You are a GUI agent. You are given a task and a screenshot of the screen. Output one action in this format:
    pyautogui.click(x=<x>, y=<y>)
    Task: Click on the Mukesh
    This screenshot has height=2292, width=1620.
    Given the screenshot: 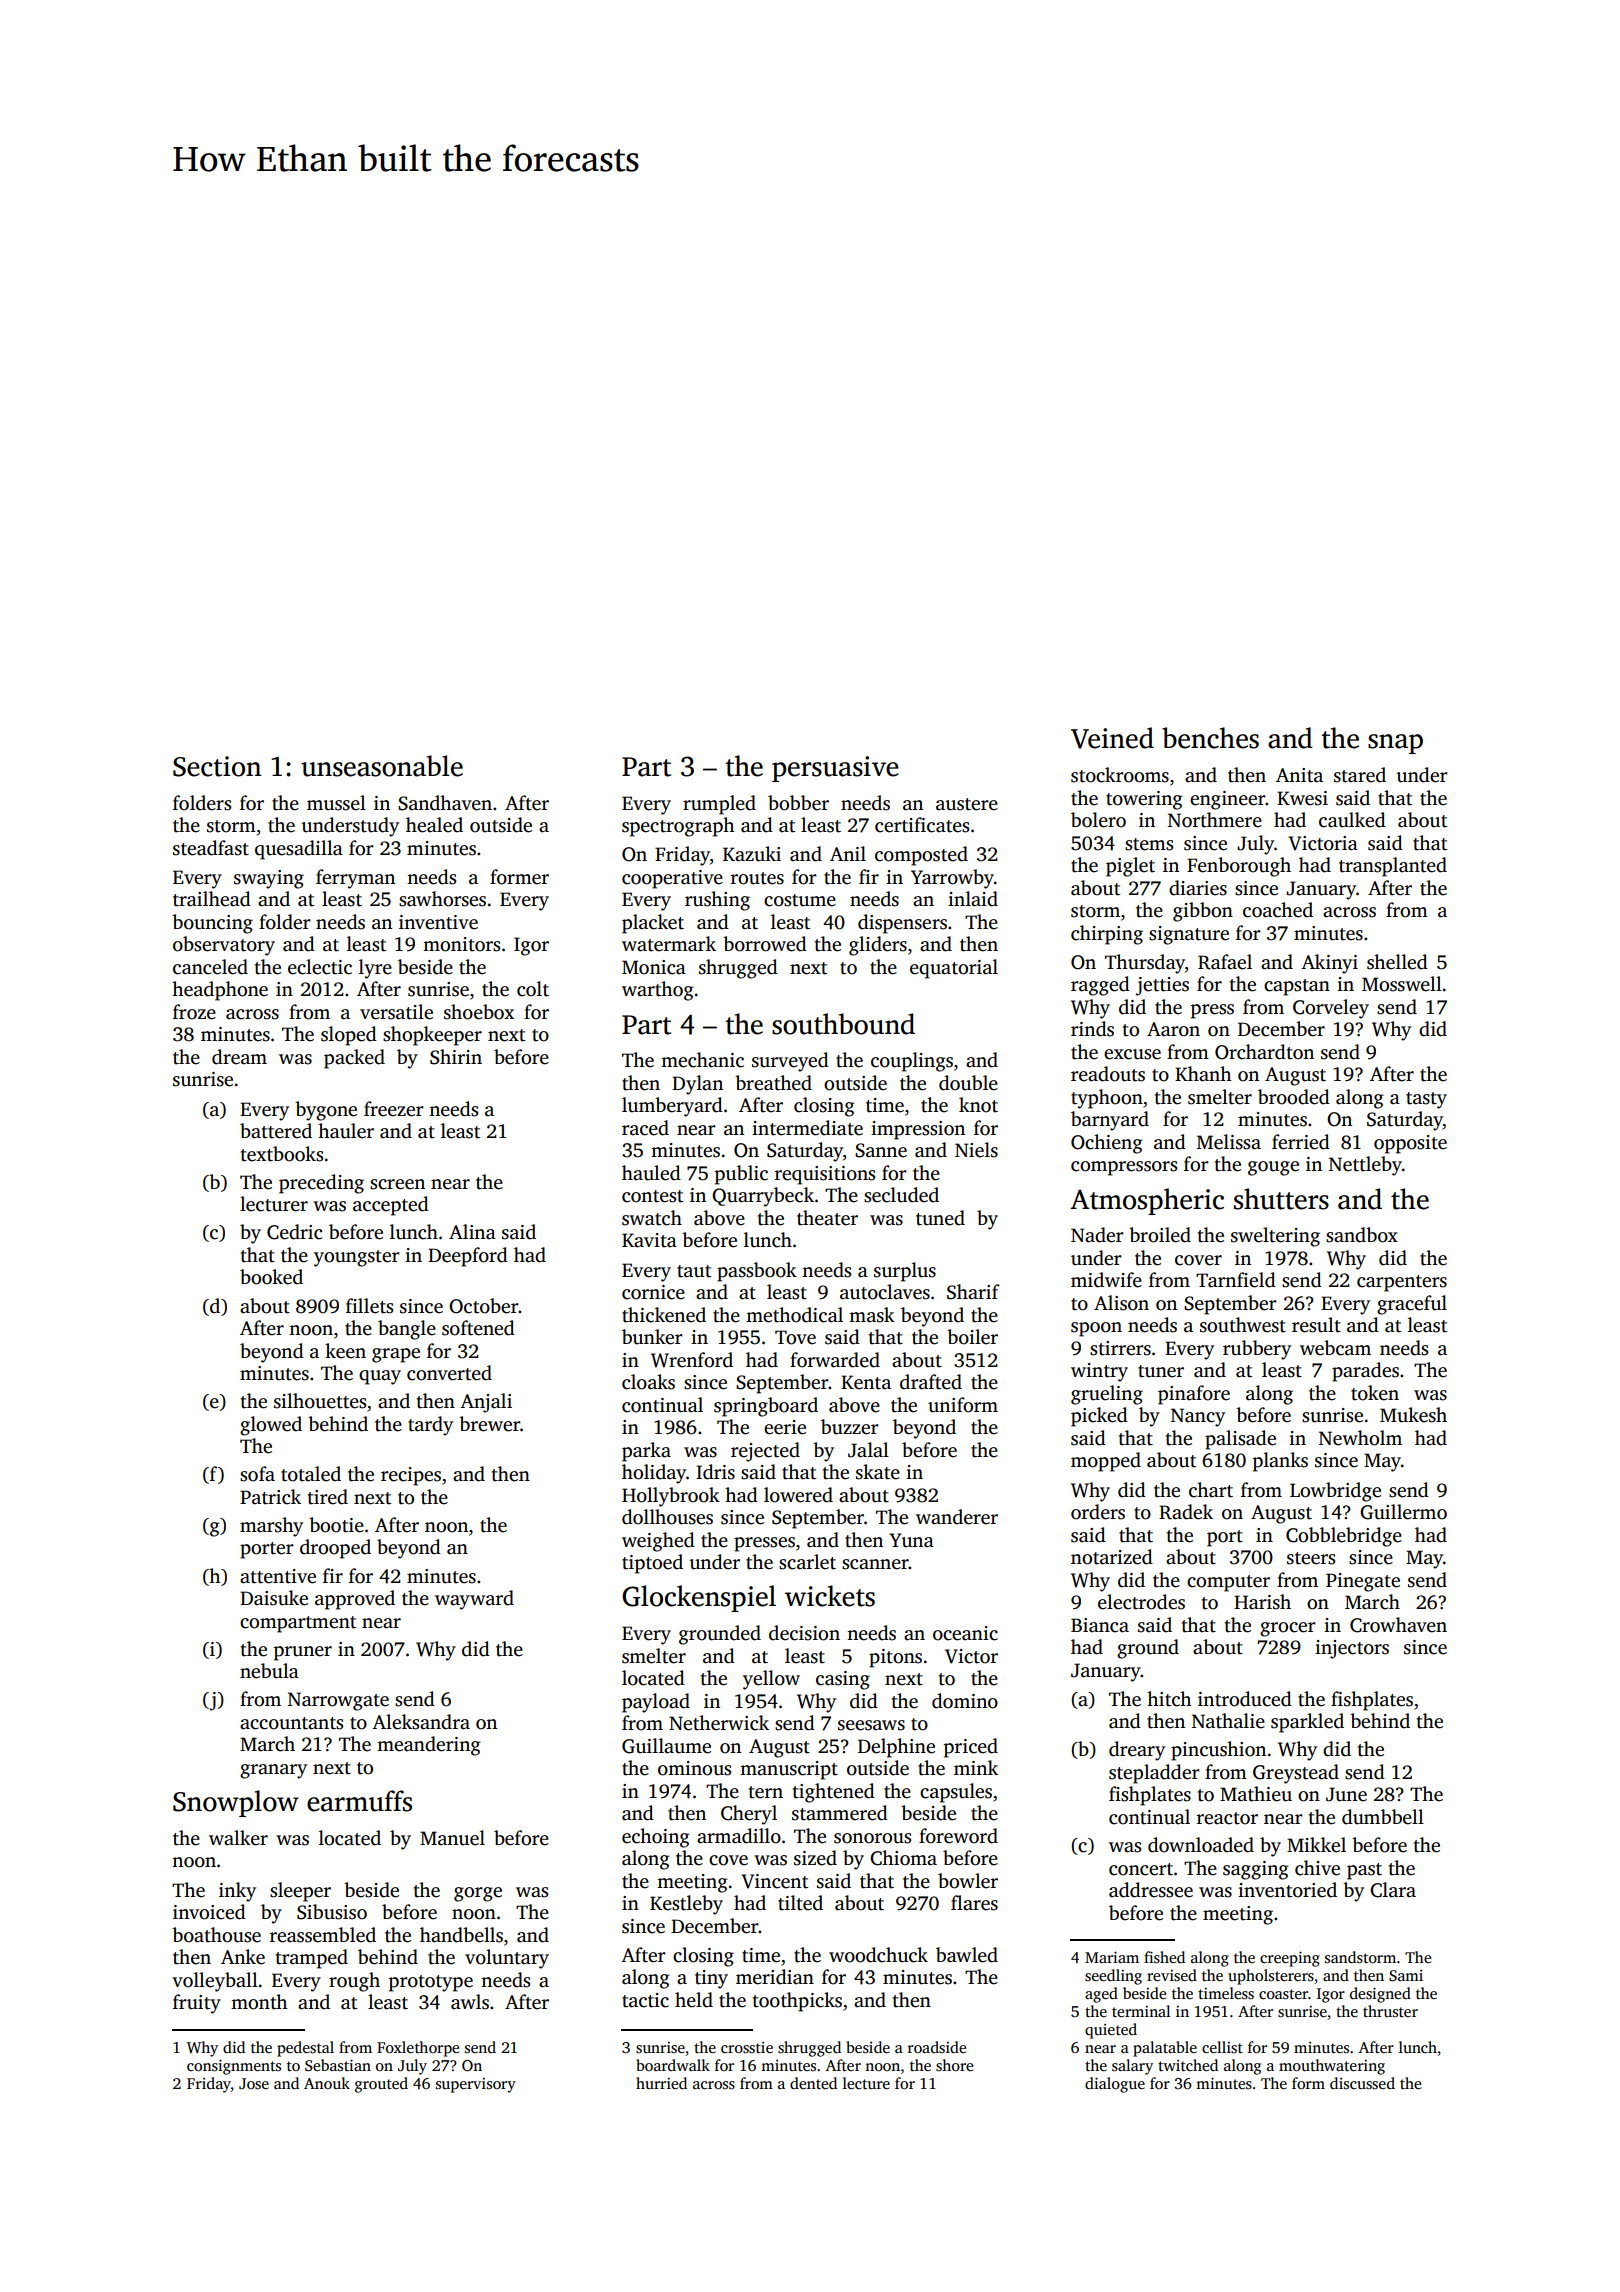 What is the action you would take?
    pyautogui.click(x=1413, y=1415)
